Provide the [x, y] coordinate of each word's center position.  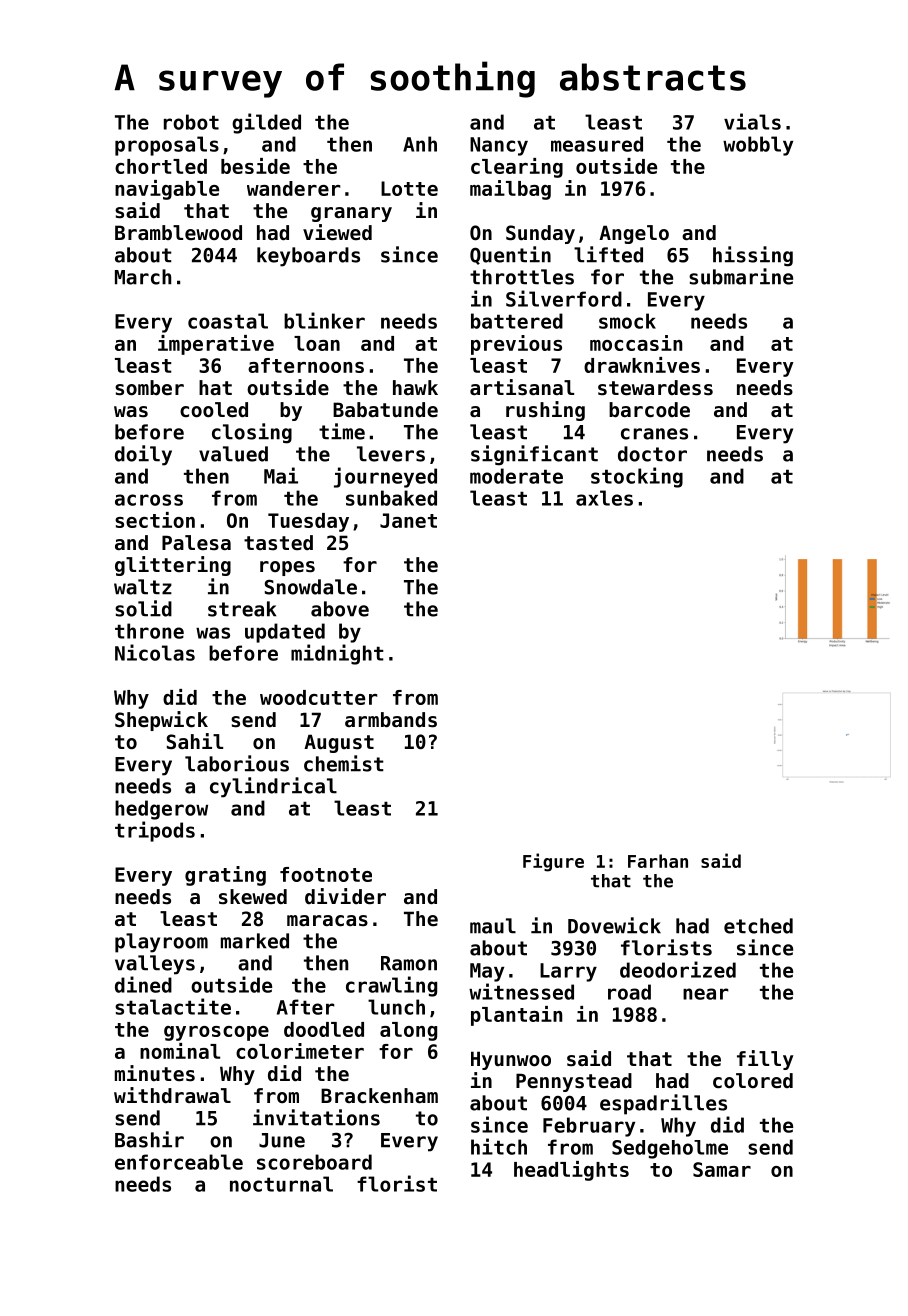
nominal [180, 1051]
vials [752, 121]
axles [604, 498]
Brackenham [379, 1096]
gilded [266, 123]
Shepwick [161, 721]
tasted [278, 543]
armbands [391, 720]
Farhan [658, 861]
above [340, 609]
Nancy [499, 146]
